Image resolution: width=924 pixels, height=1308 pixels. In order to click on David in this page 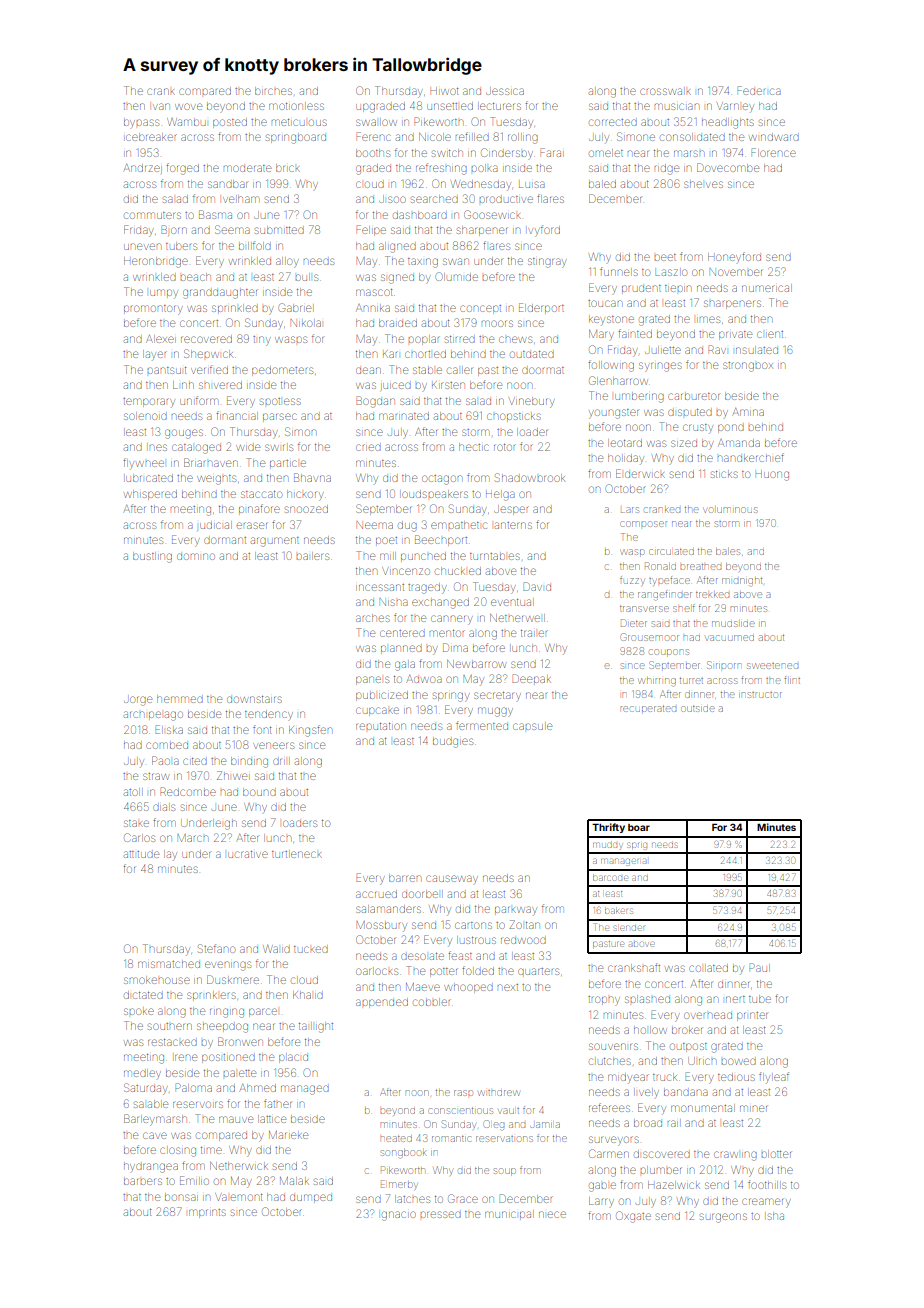, I will do `click(537, 586)`.
